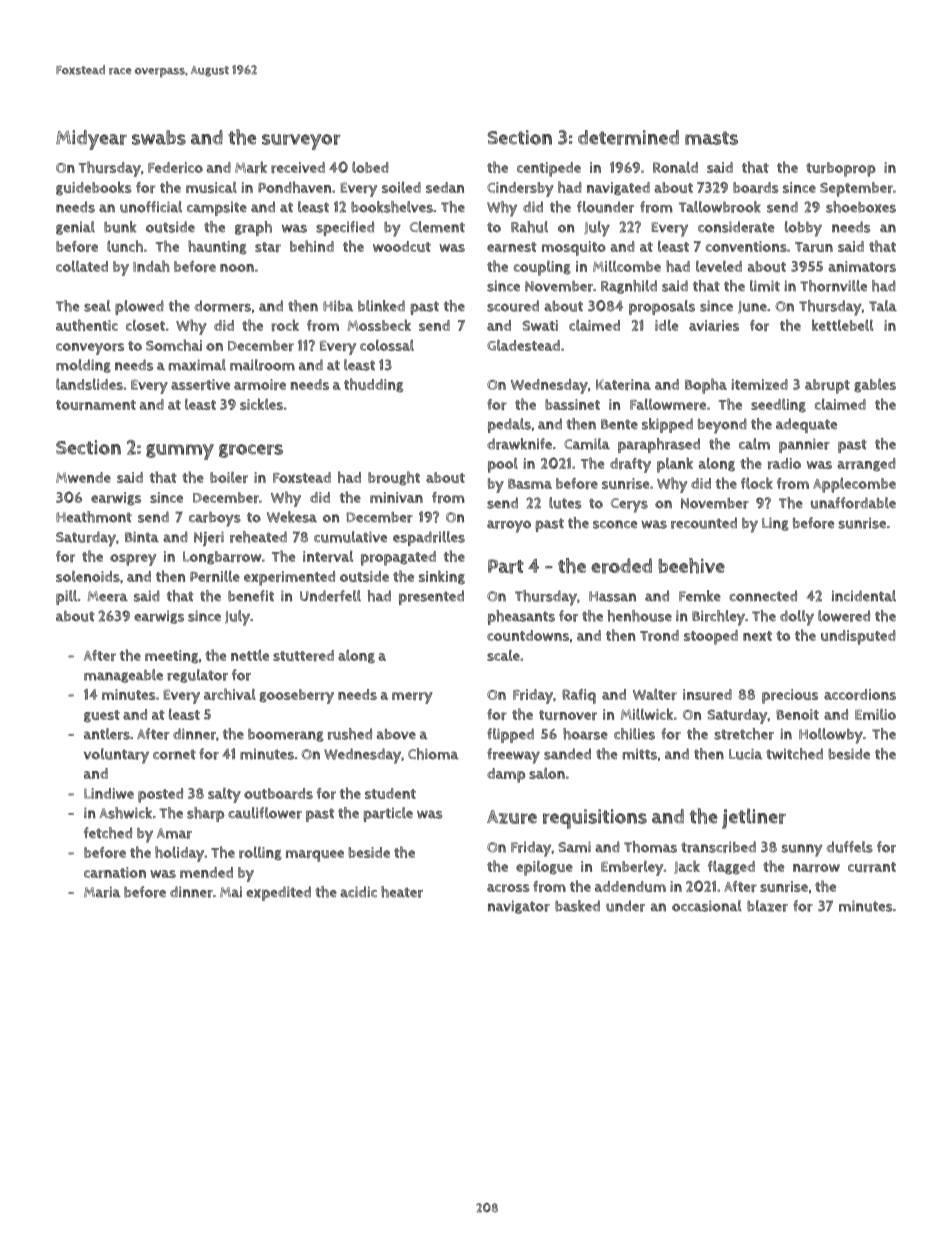  I want to click on Gladestead, so click(523, 345).
